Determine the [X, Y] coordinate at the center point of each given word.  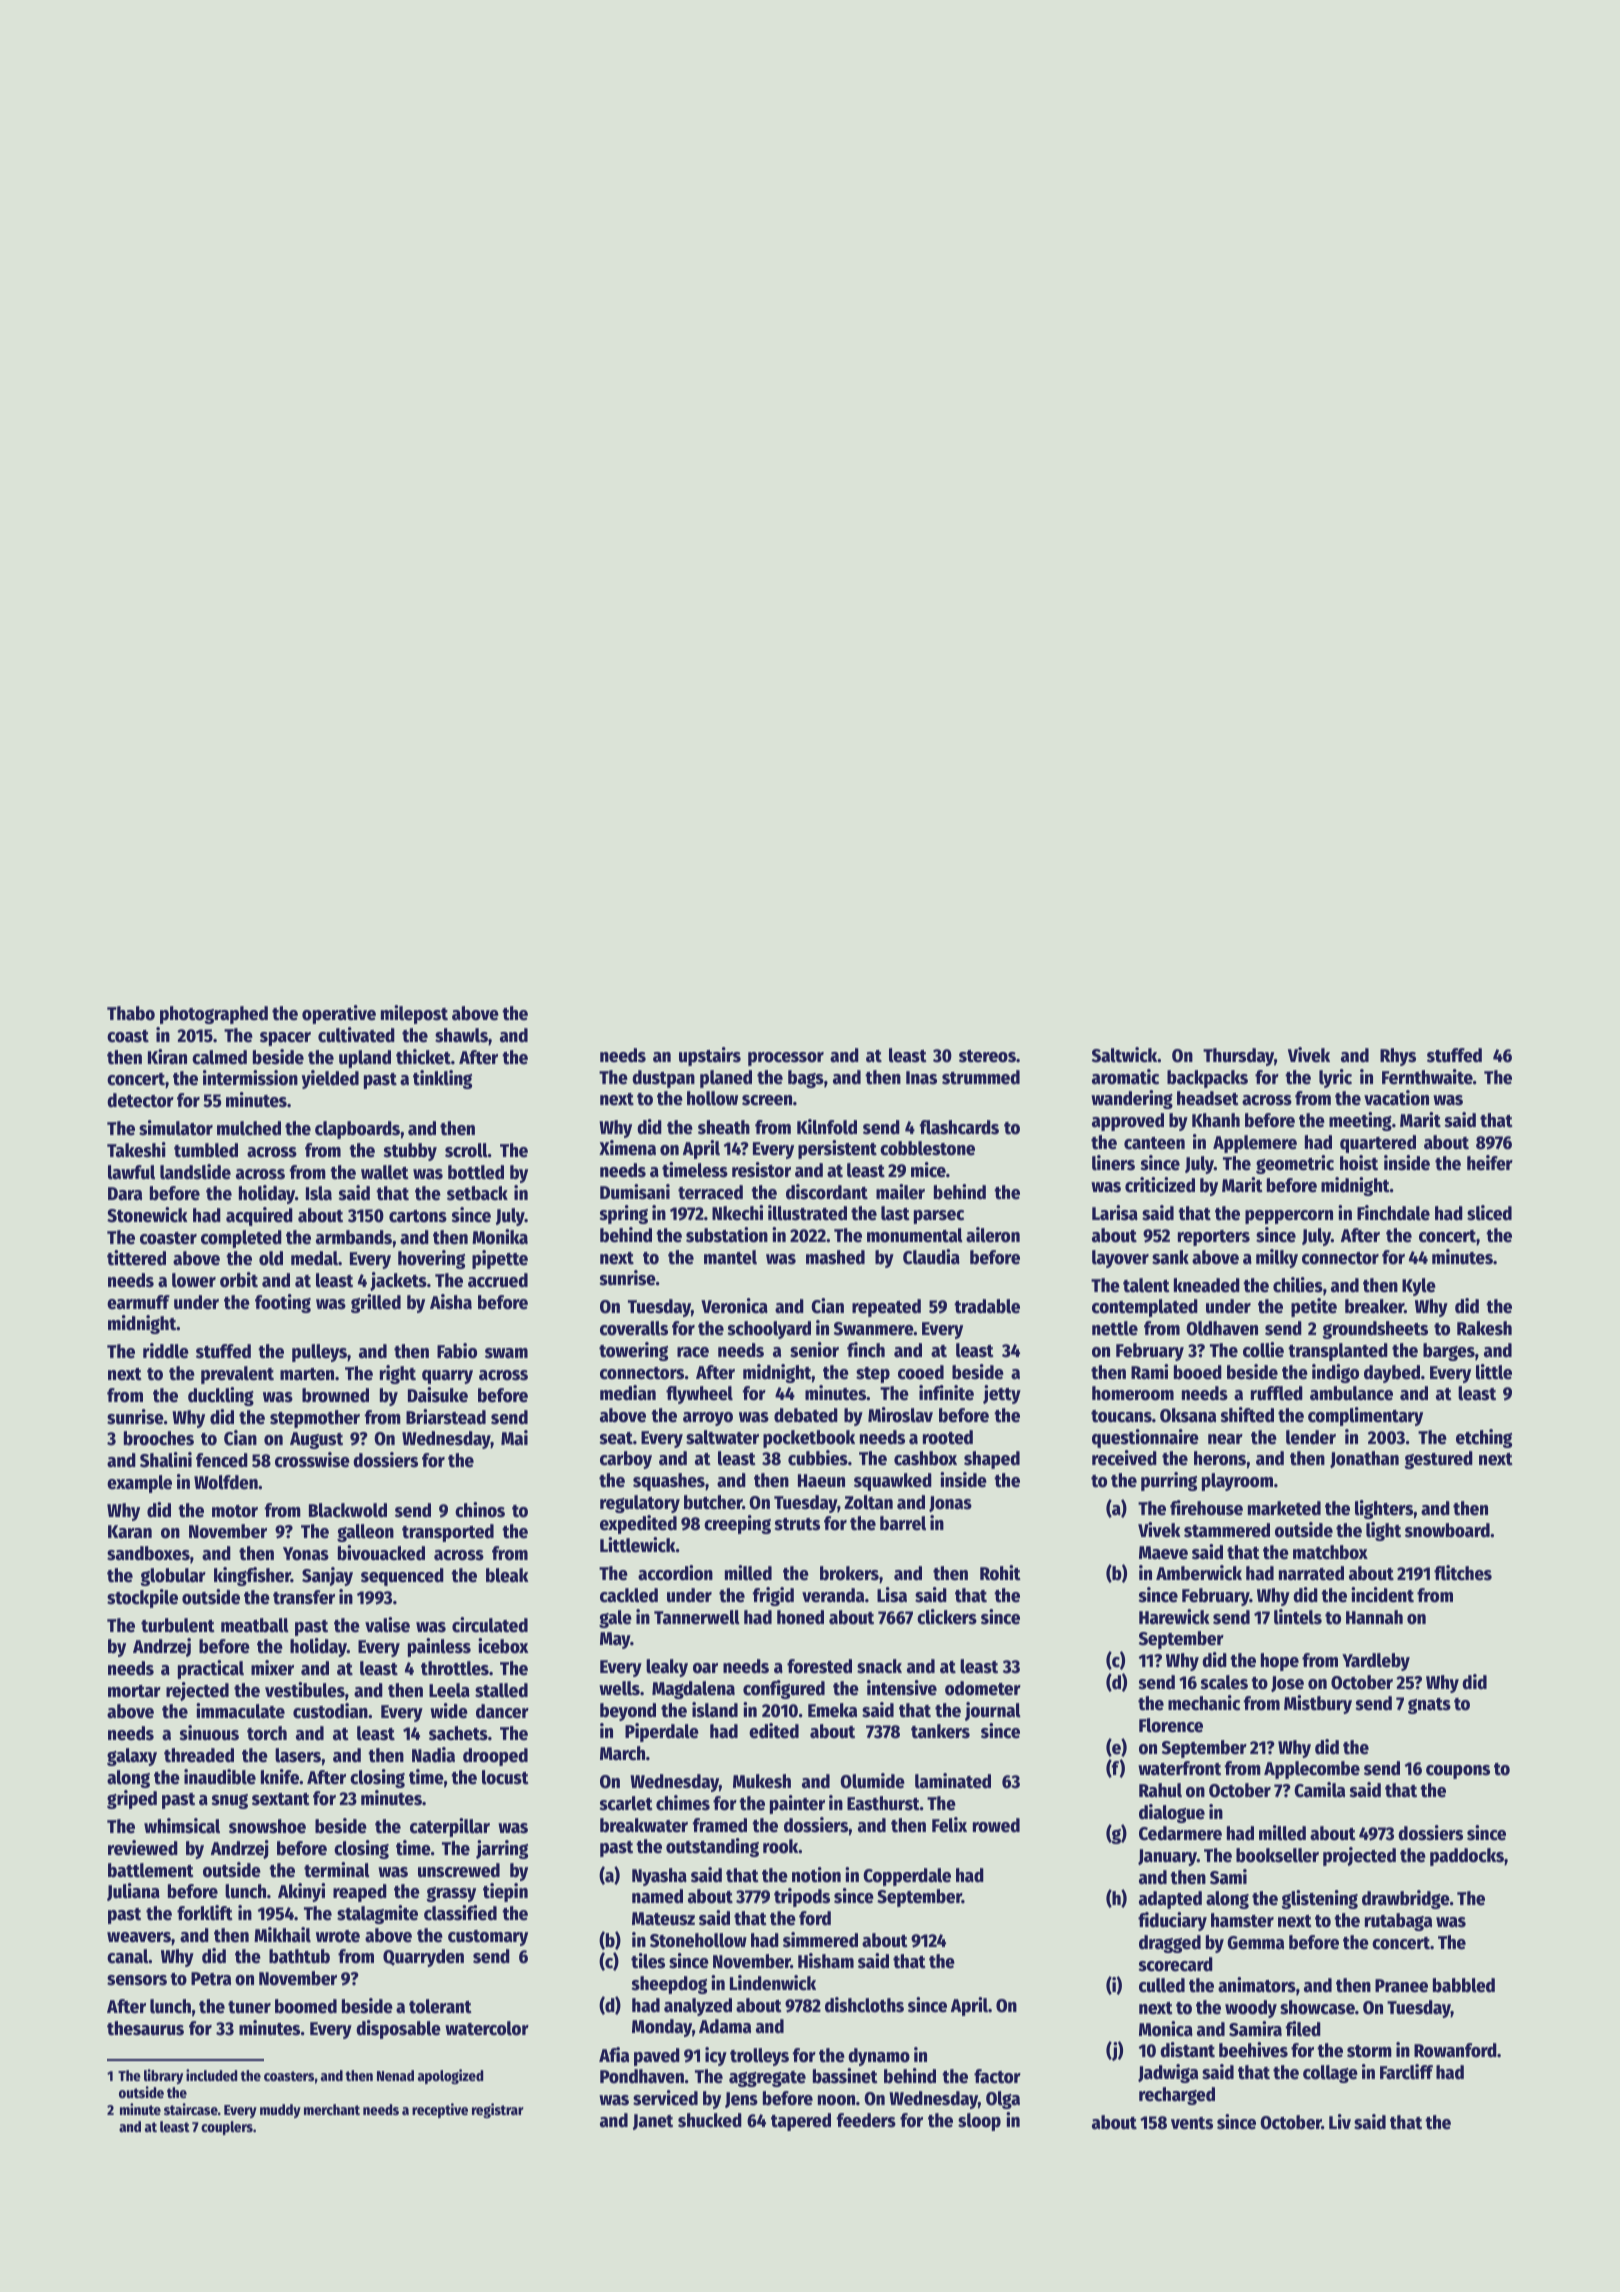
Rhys [1398, 1057]
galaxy [132, 1757]
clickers [947, 1617]
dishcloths [864, 2005]
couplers [227, 2128]
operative [339, 1014]
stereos [987, 1056]
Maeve [1163, 1553]
